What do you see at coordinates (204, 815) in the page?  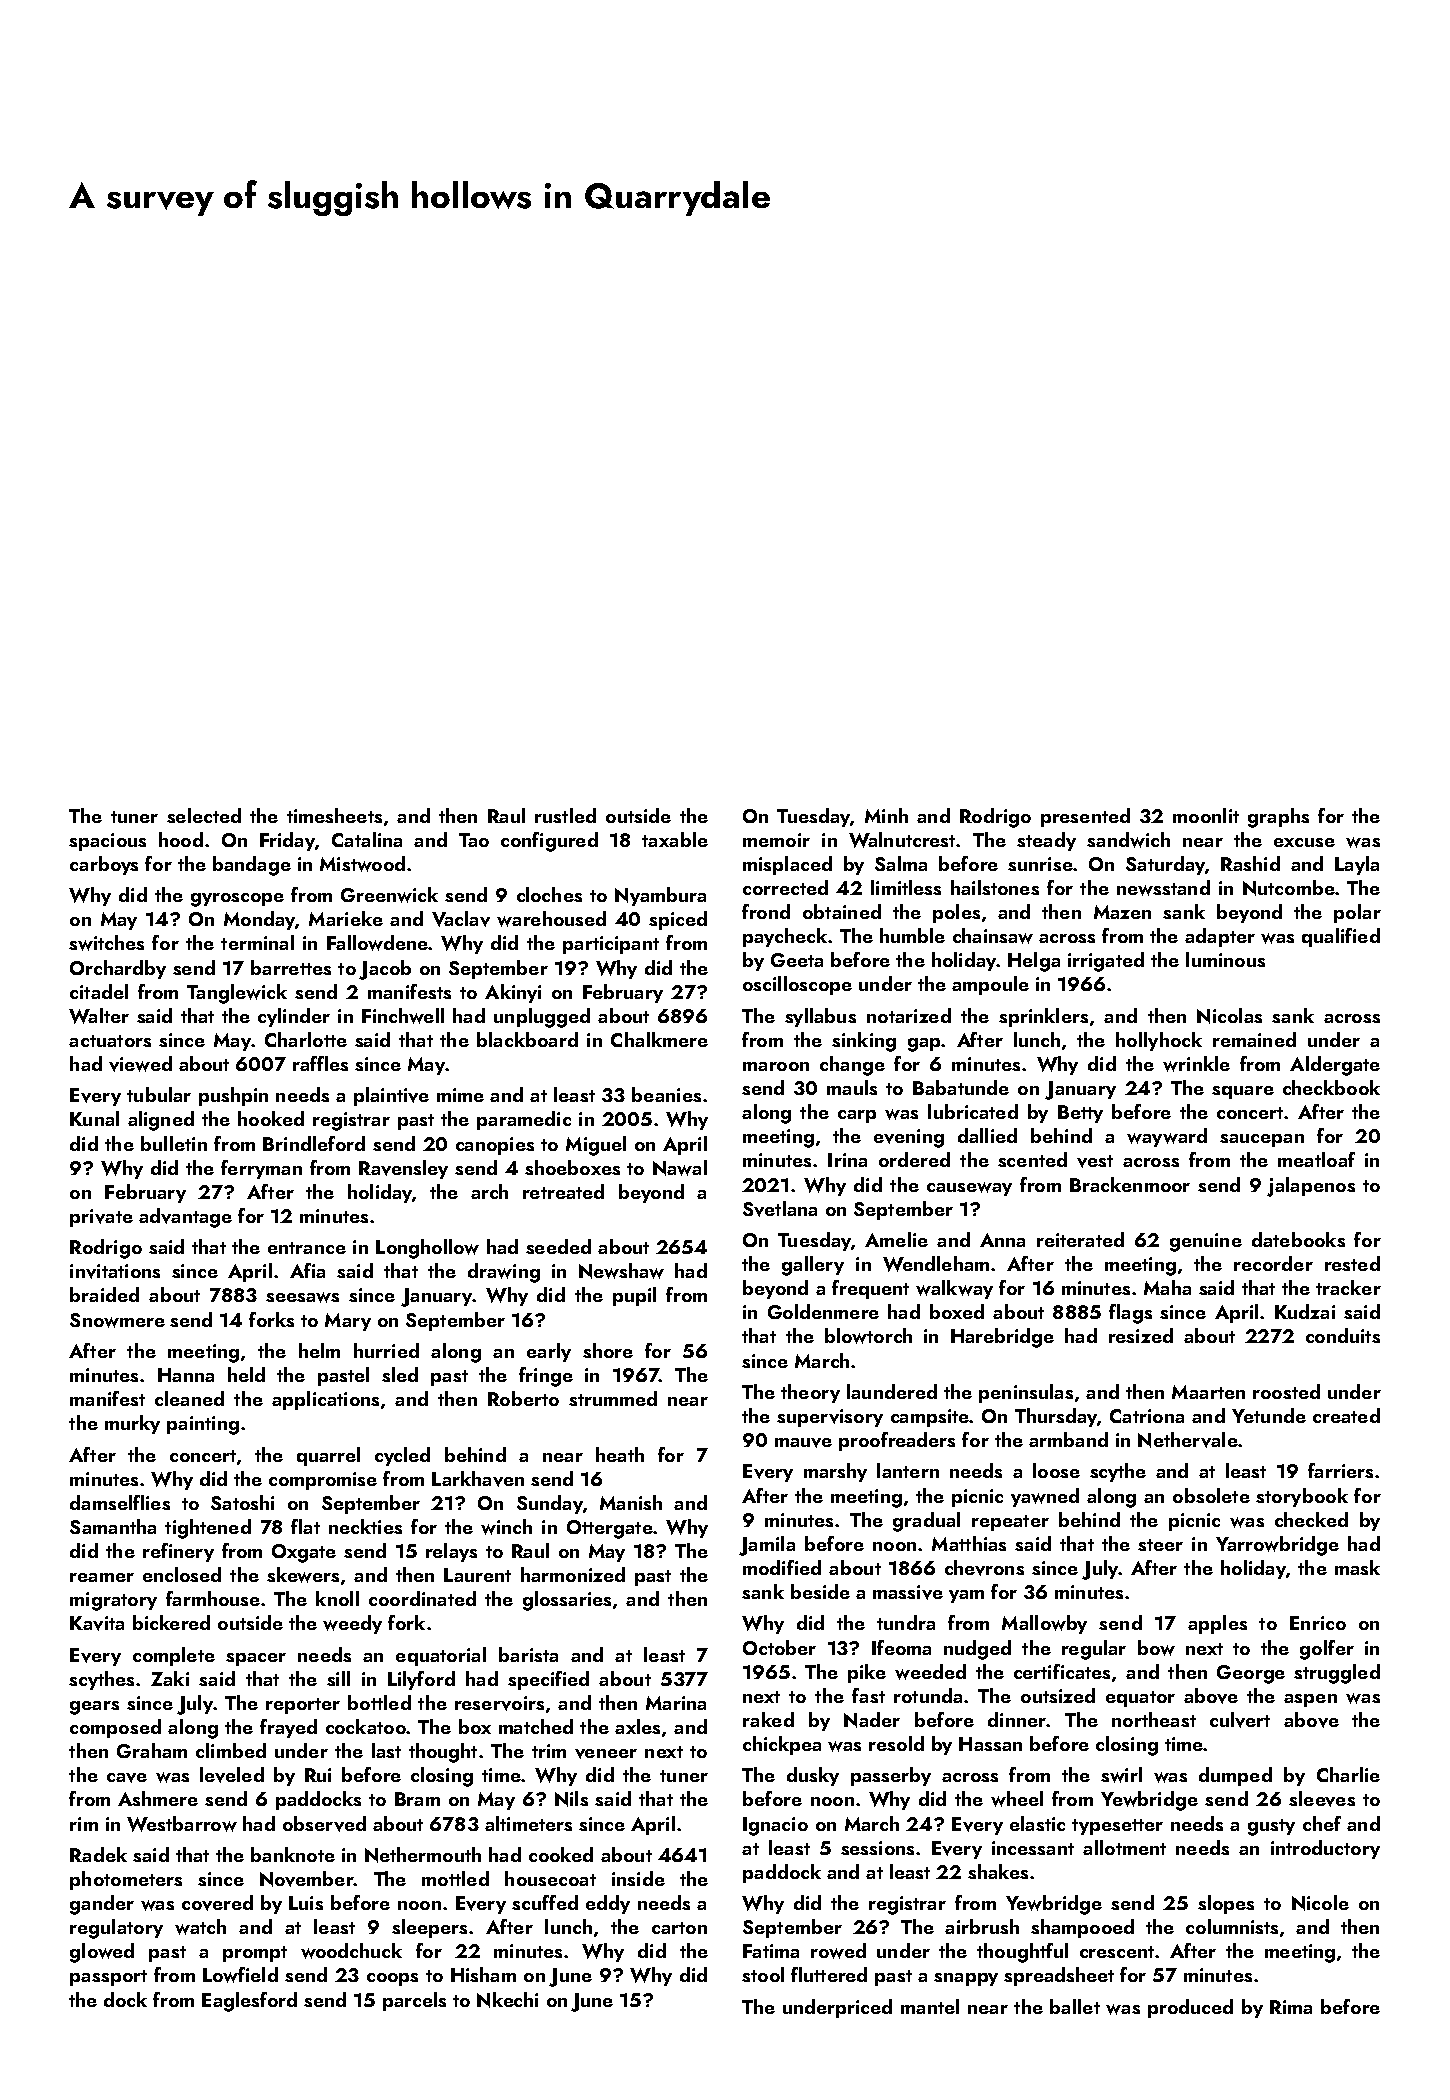 I see `selected` at bounding box center [204, 815].
